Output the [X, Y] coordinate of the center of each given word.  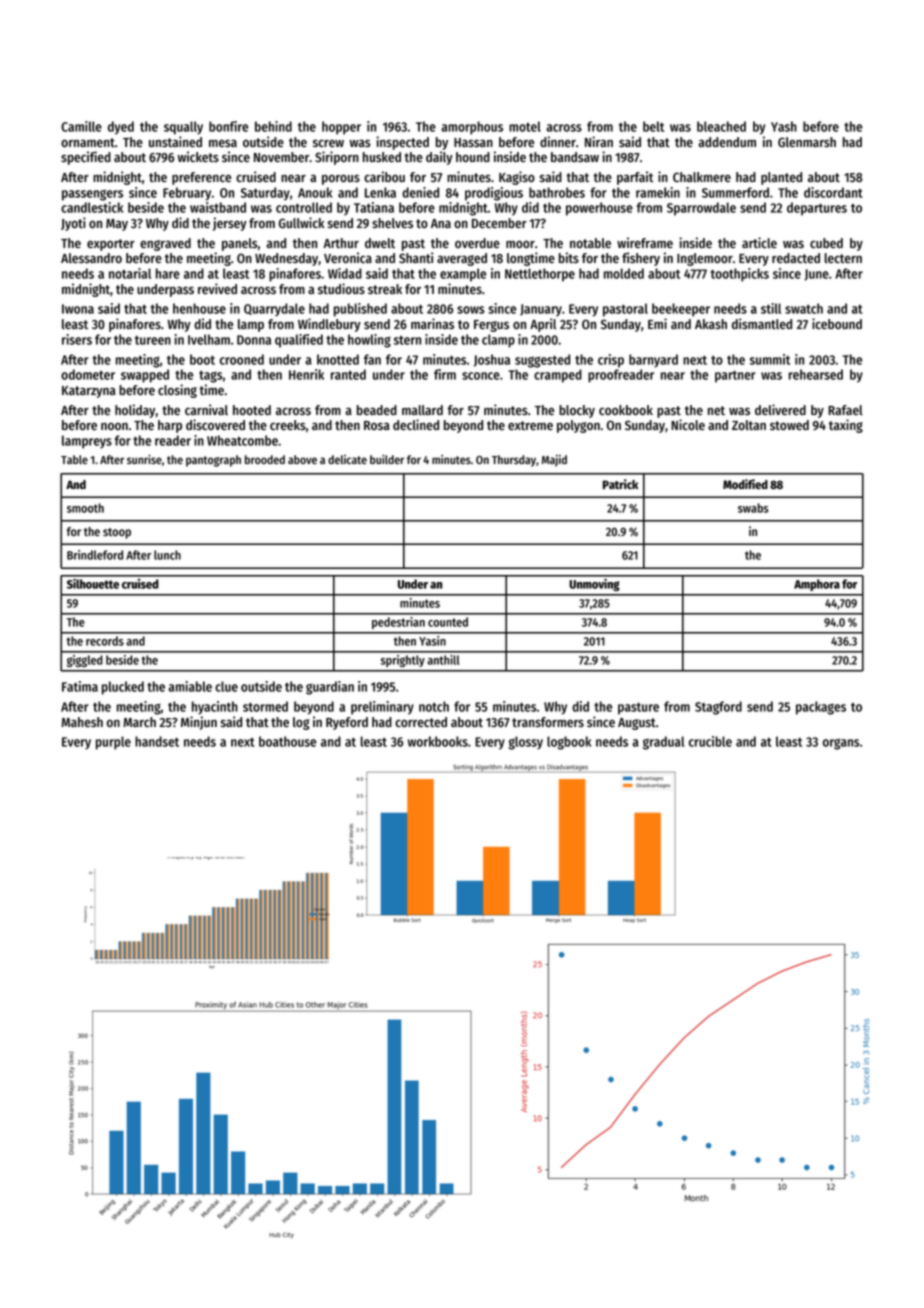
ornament [88, 142]
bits [569, 257]
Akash [711, 324]
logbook [569, 743]
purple [113, 743]
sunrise [144, 459]
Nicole [688, 424]
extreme [530, 425]
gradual [664, 743]
